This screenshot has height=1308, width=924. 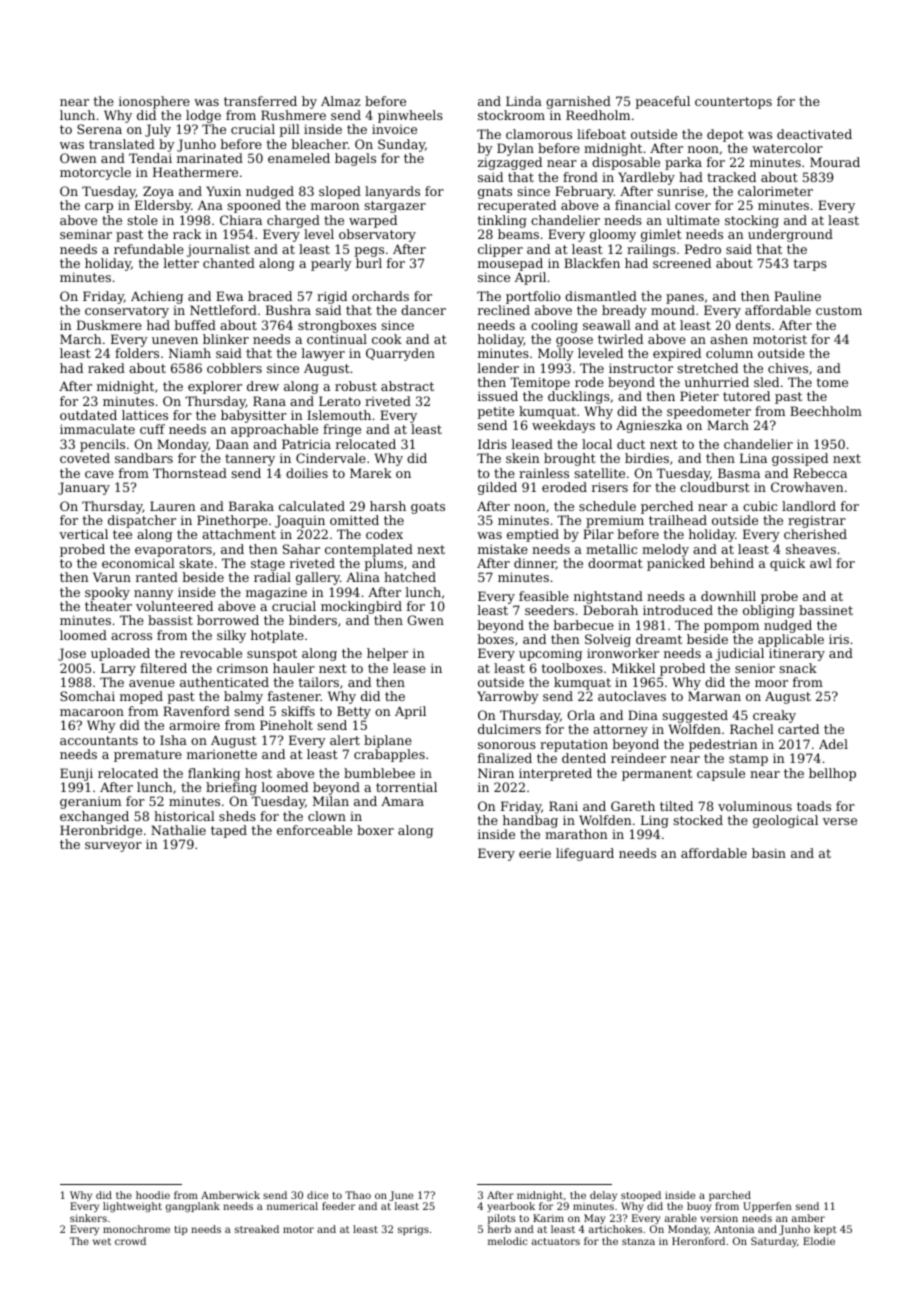 What do you see at coordinates (292, 1206) in the screenshot?
I see `numerical` at bounding box center [292, 1206].
